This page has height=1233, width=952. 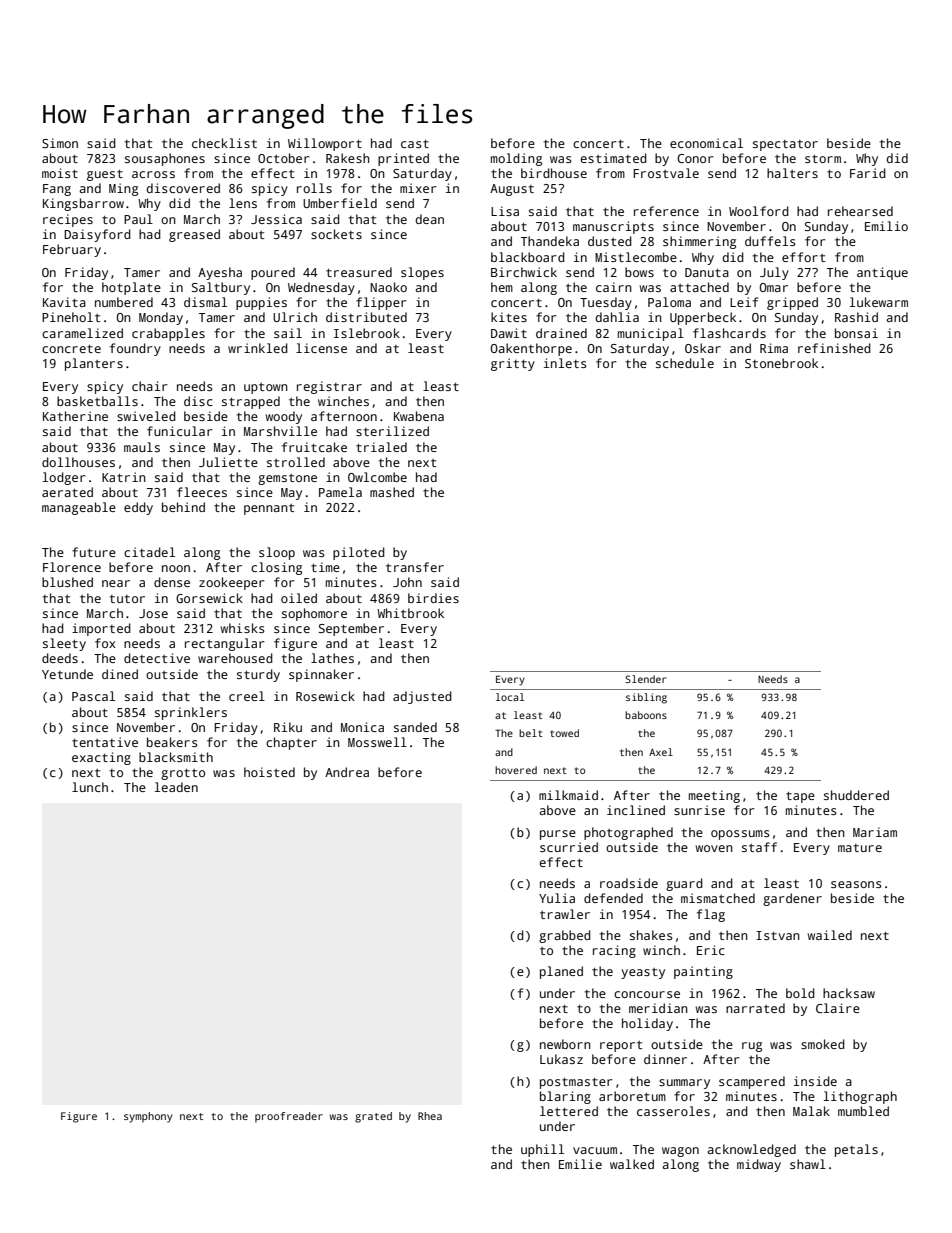 What do you see at coordinates (148, 1117) in the page?
I see `symphony` at bounding box center [148, 1117].
